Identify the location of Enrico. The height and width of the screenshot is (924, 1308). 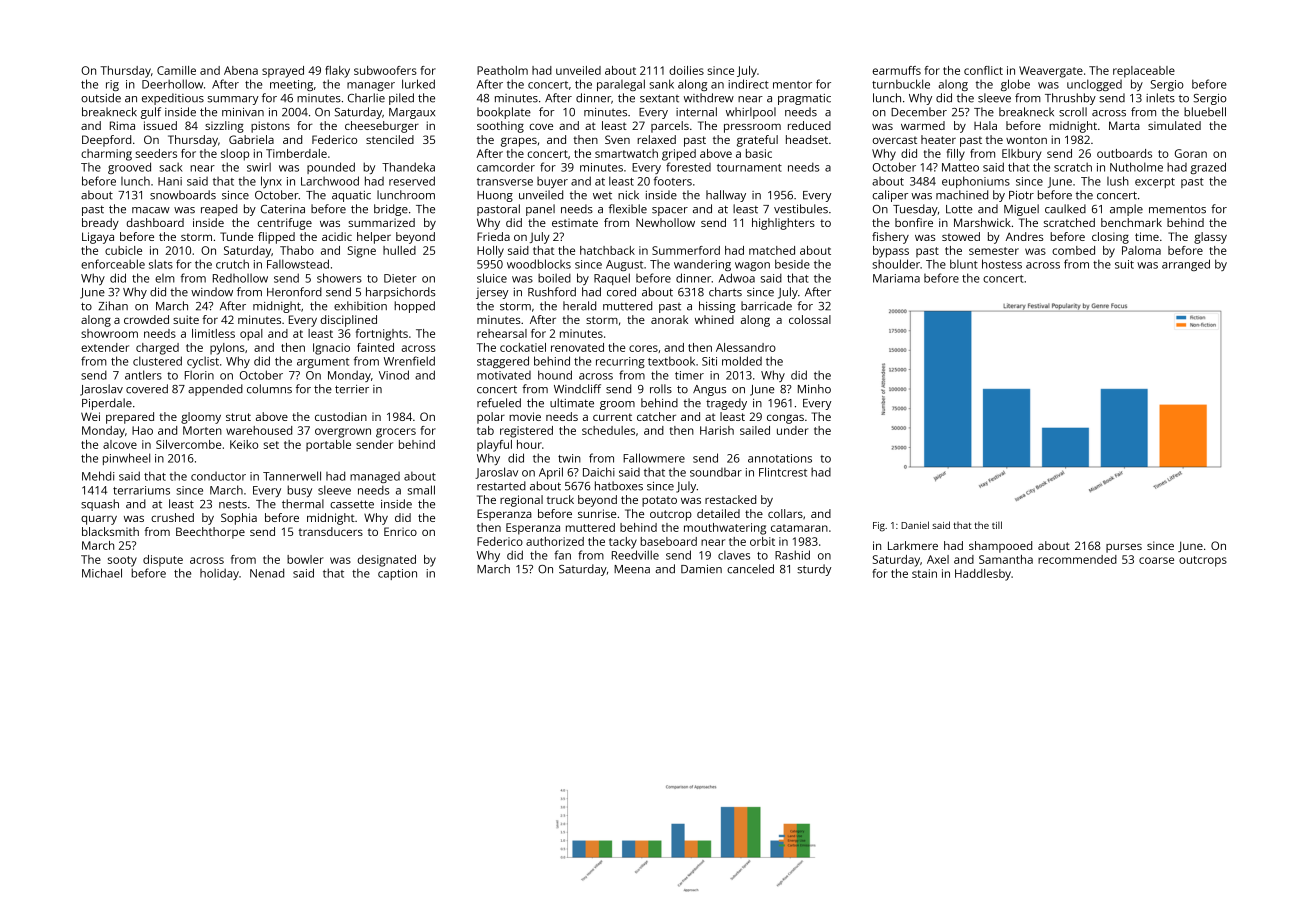
(400, 531).
